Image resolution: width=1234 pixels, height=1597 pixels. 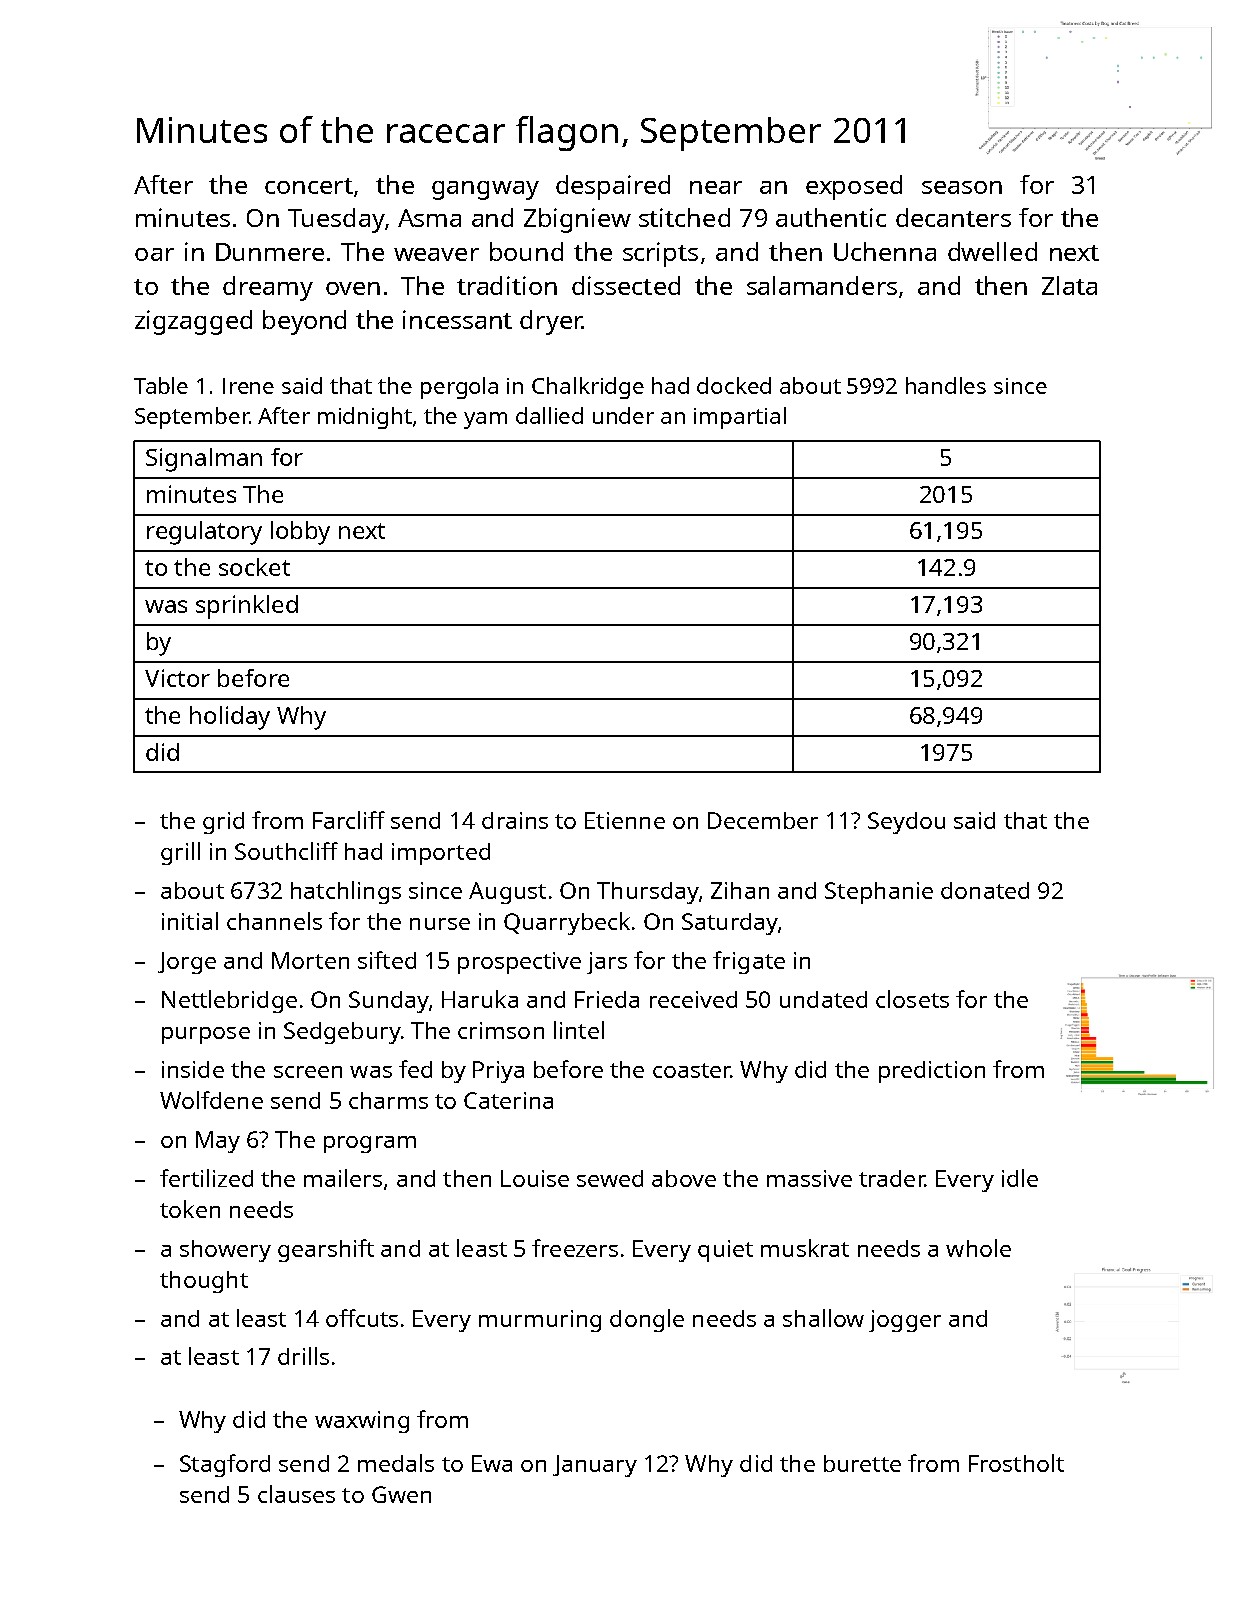 What do you see at coordinates (932, 1072) in the screenshot?
I see `prediction` at bounding box center [932, 1072].
